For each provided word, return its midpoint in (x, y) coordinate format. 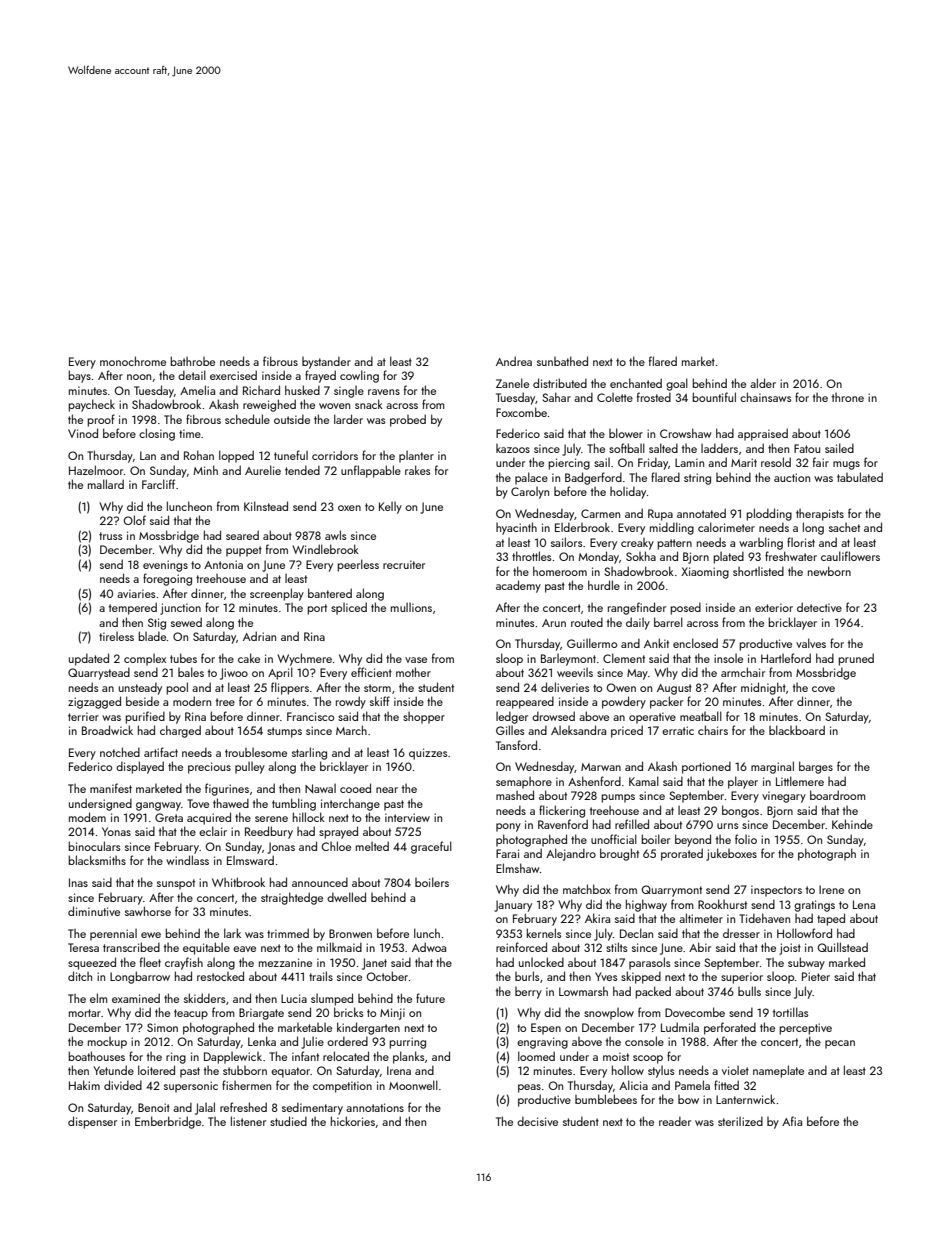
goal (677, 384)
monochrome (133, 361)
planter (416, 457)
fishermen (246, 1085)
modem (87, 817)
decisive (537, 1121)
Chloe (336, 846)
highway (646, 905)
